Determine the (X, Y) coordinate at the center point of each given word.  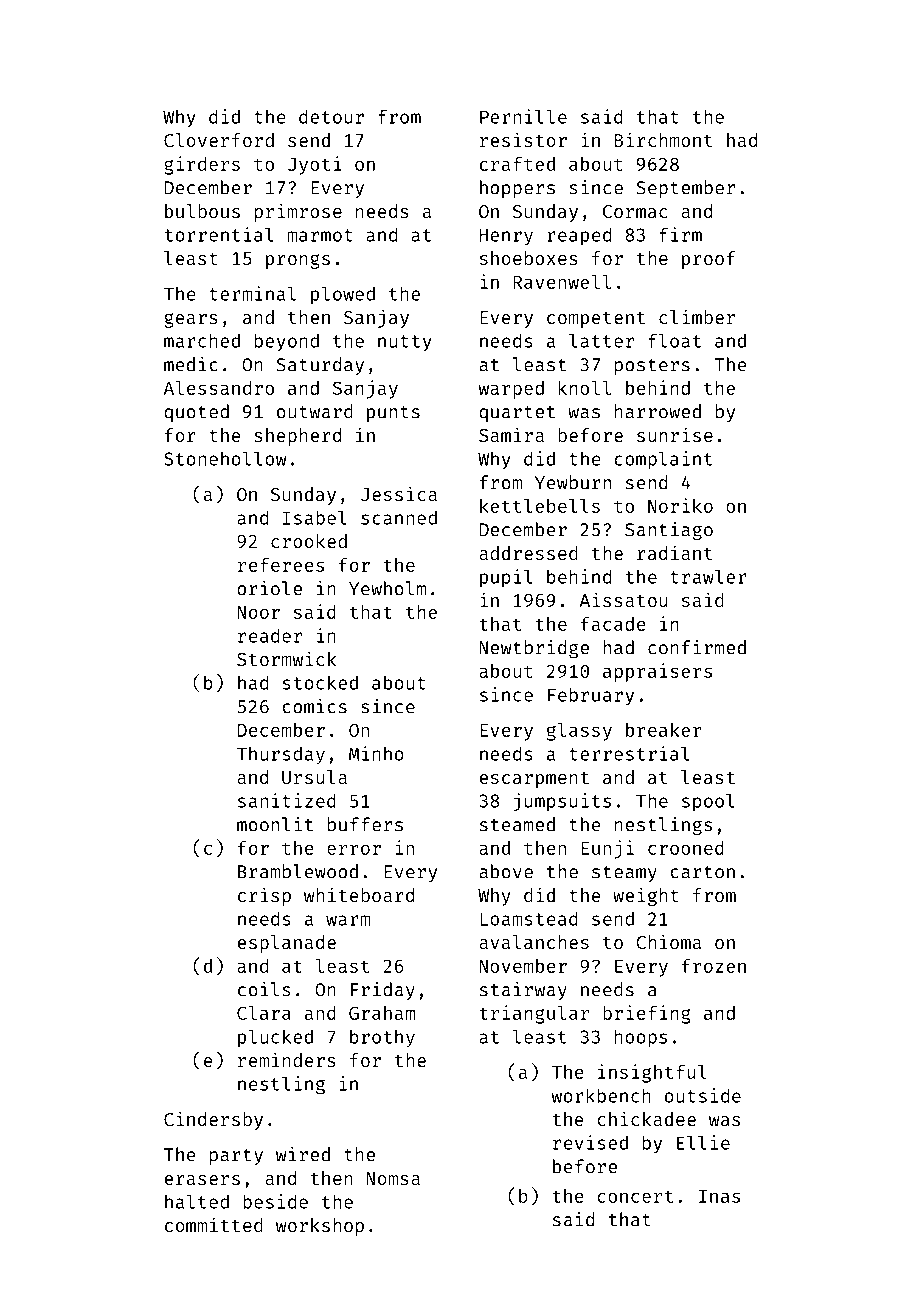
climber (697, 316)
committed (214, 1224)
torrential (219, 234)
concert (635, 1196)
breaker (664, 730)
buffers (365, 824)
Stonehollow (225, 458)
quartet (517, 414)
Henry (506, 237)
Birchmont (663, 139)
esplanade (287, 944)
